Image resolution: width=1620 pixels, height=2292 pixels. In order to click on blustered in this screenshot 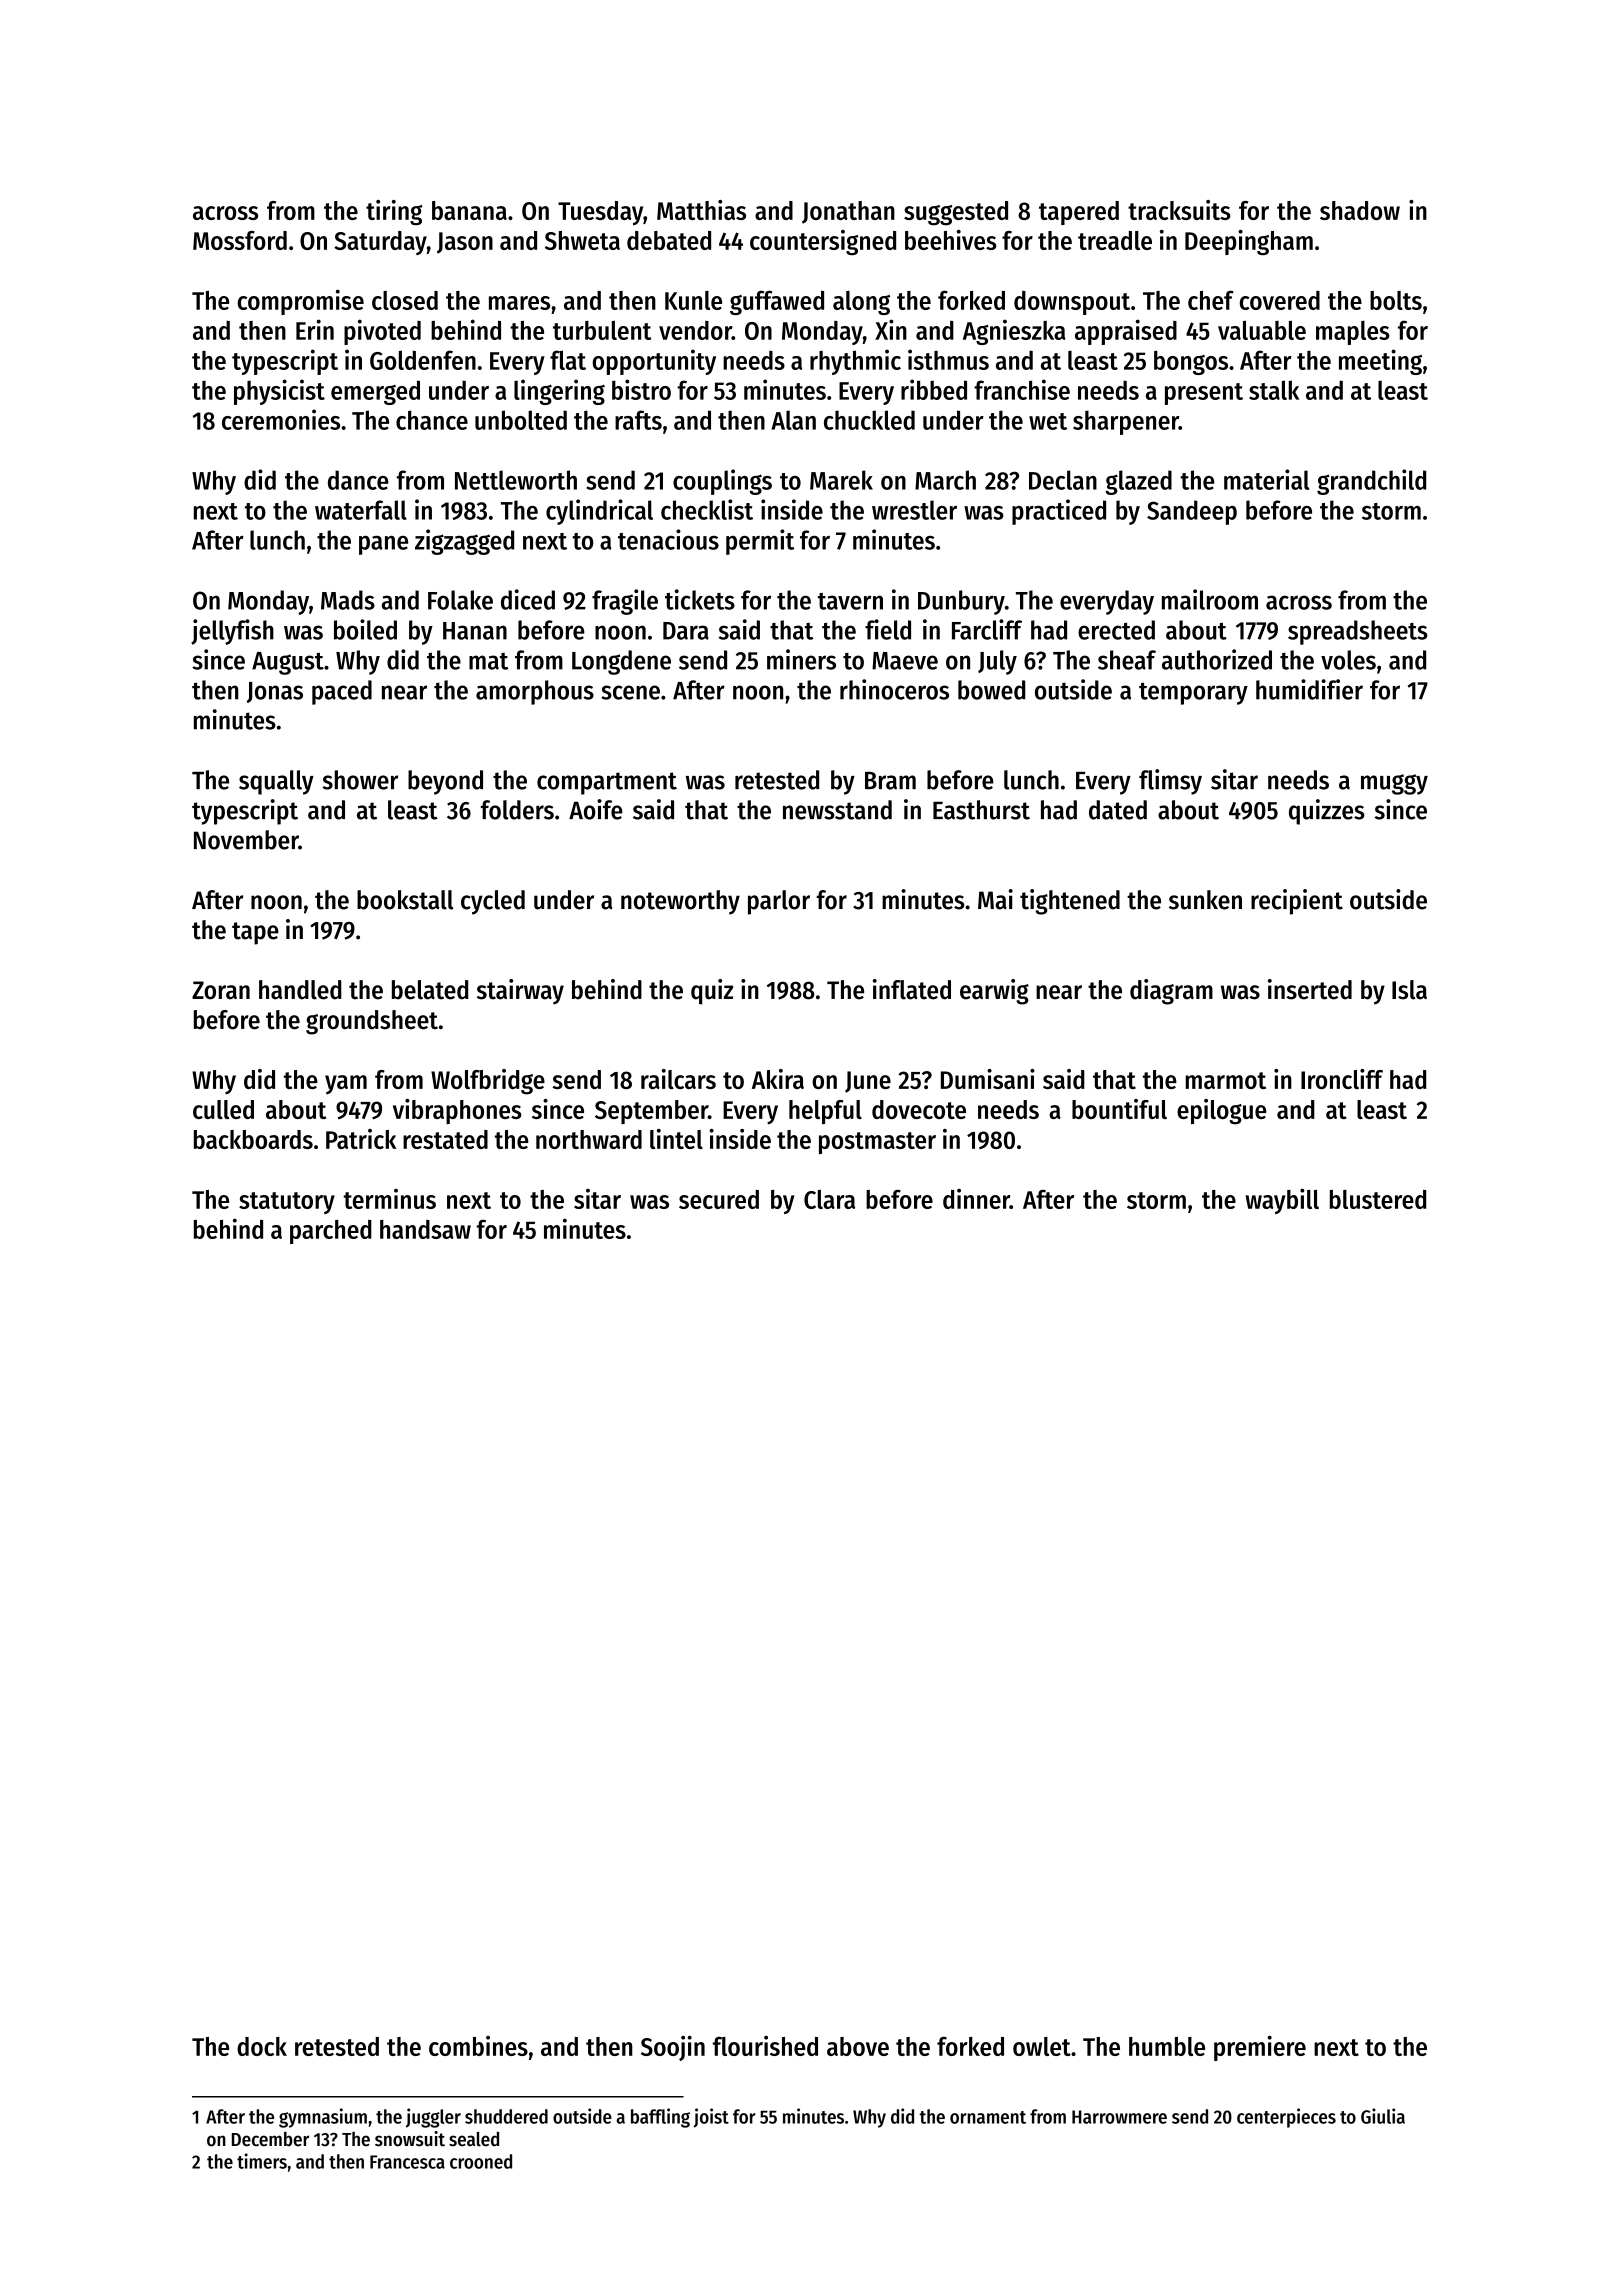, I will do `click(1378, 1199)`.
